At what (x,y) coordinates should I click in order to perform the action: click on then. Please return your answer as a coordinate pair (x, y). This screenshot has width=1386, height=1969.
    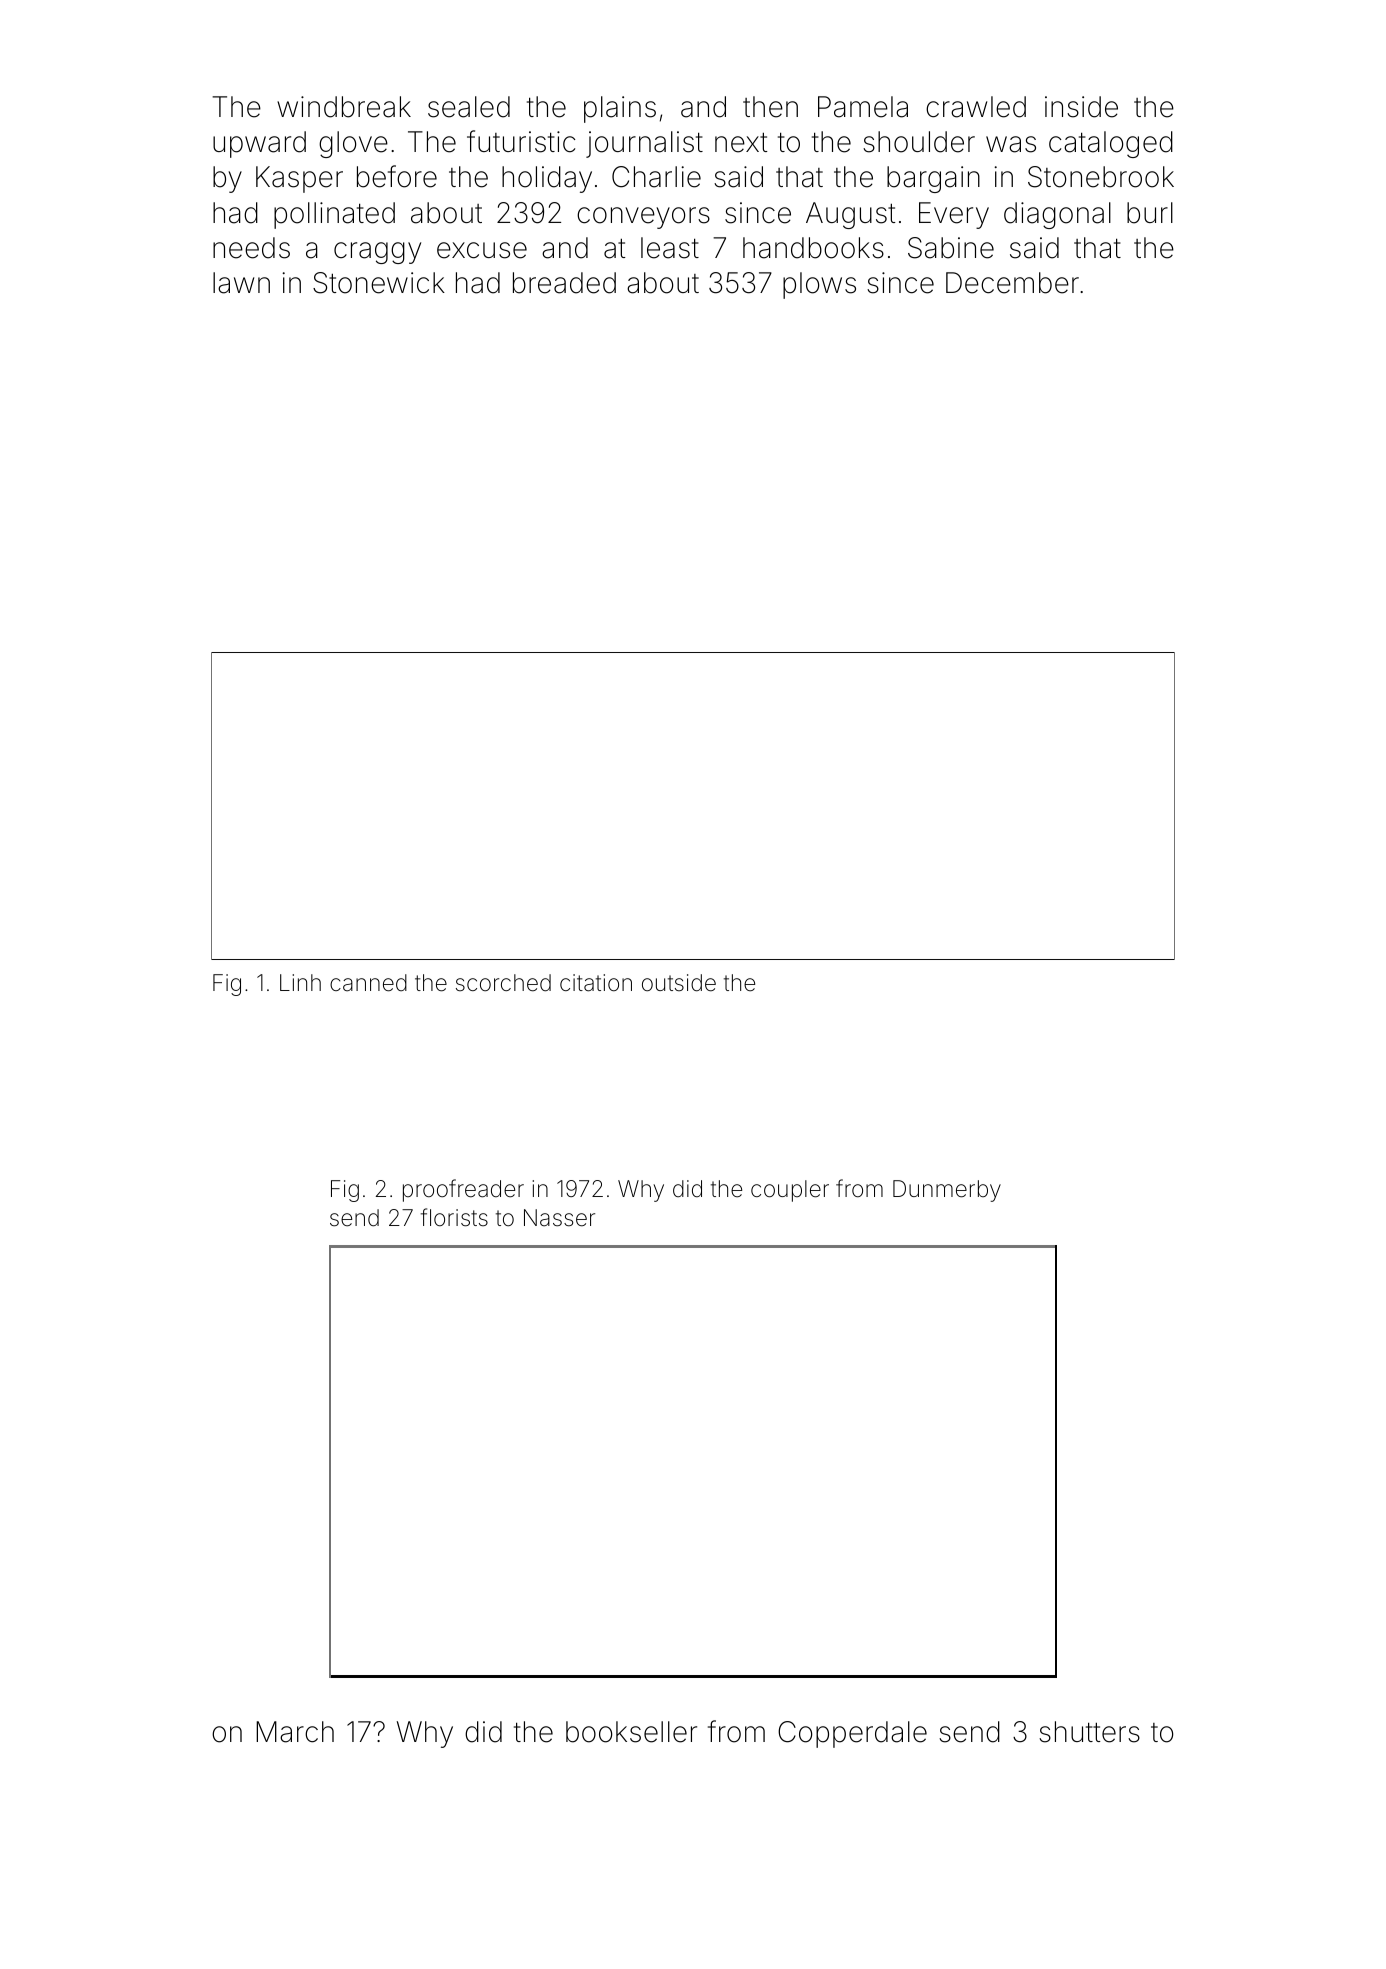
    Looking at the image, I should click on (770, 107).
